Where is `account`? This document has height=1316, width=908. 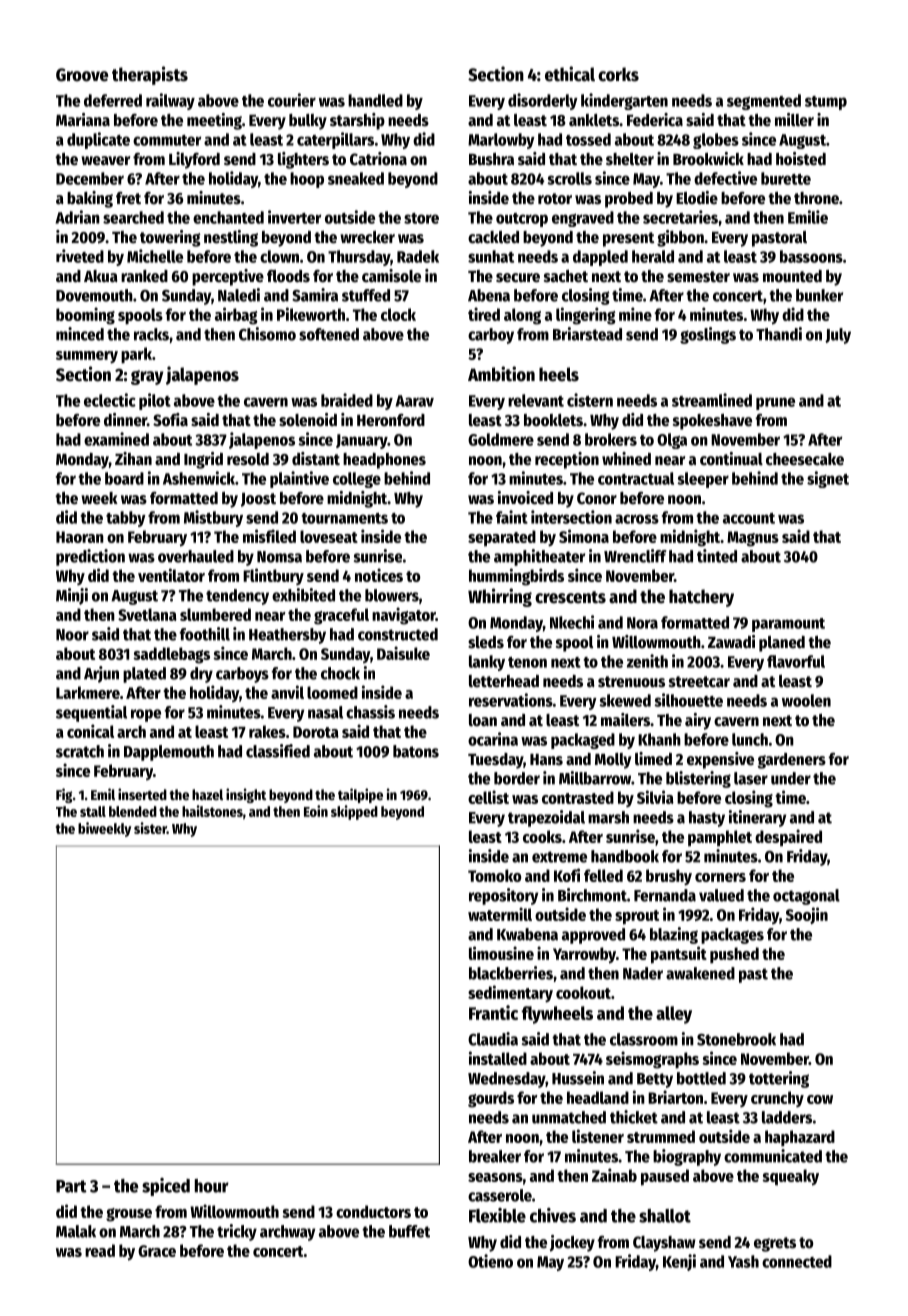
account is located at coordinates (749, 518).
